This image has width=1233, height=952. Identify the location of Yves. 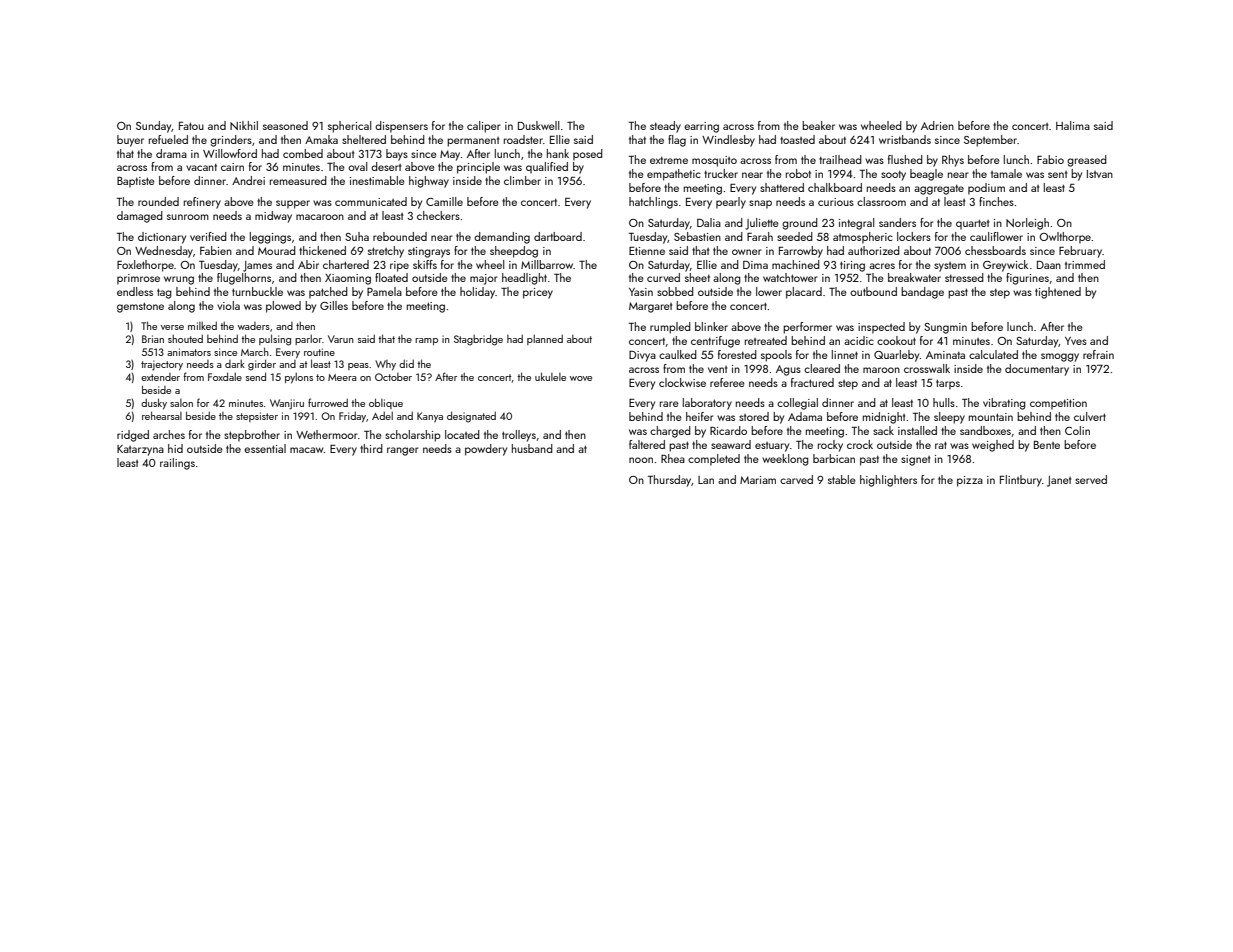
(1076, 341).
